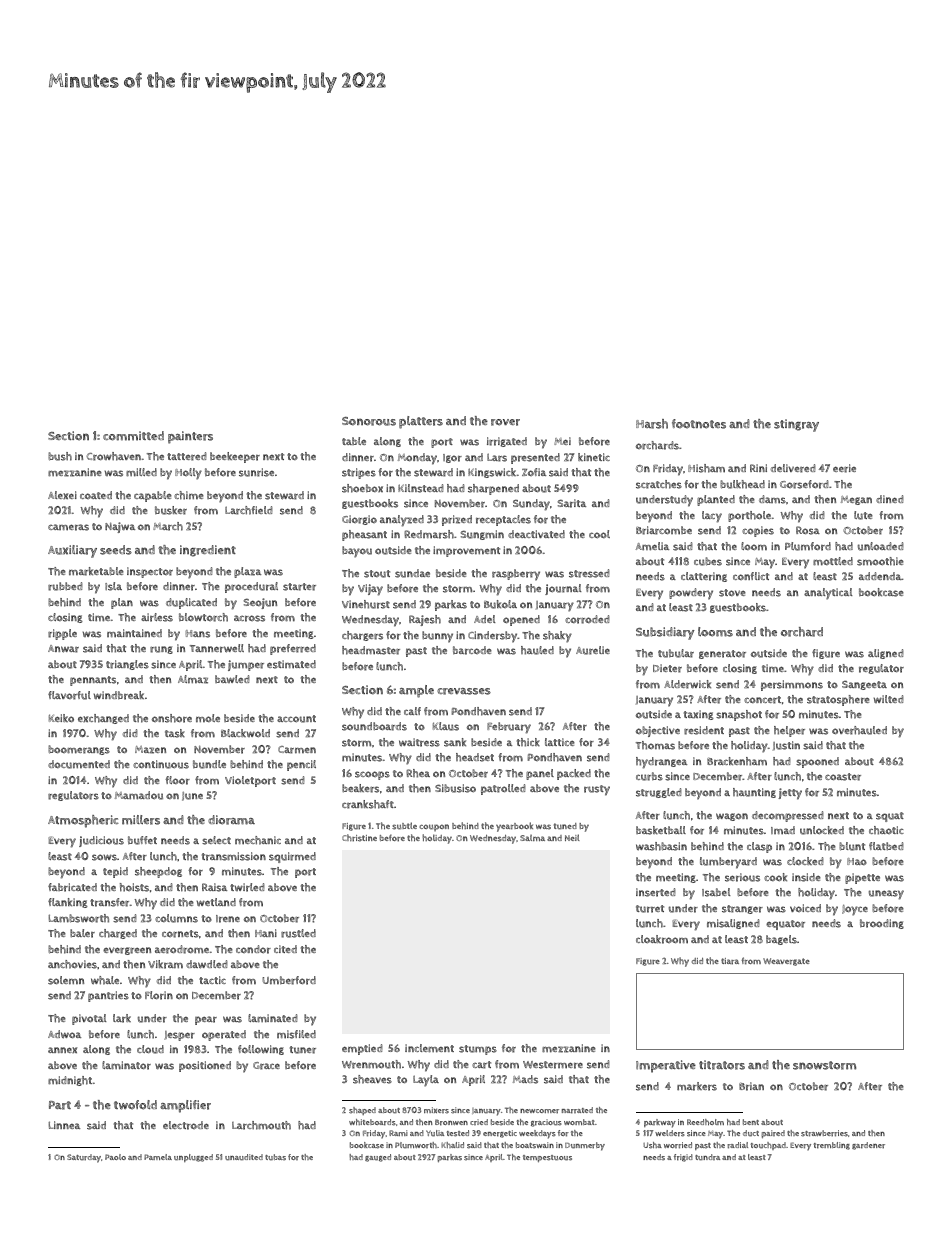 The image size is (952, 1233). I want to click on Saturday, so click(84, 1158).
